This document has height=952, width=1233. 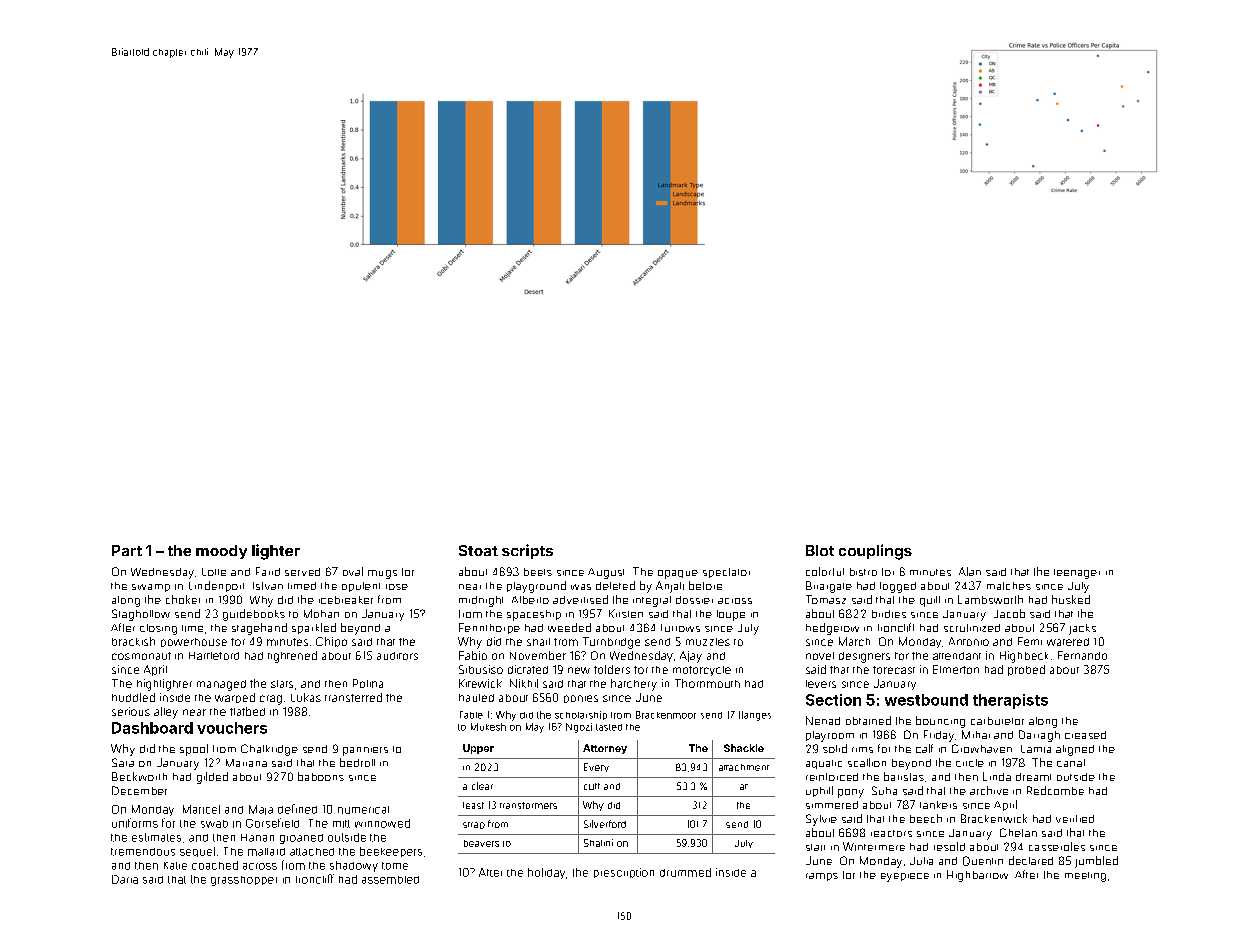 I want to click on ponies, so click(x=581, y=699).
